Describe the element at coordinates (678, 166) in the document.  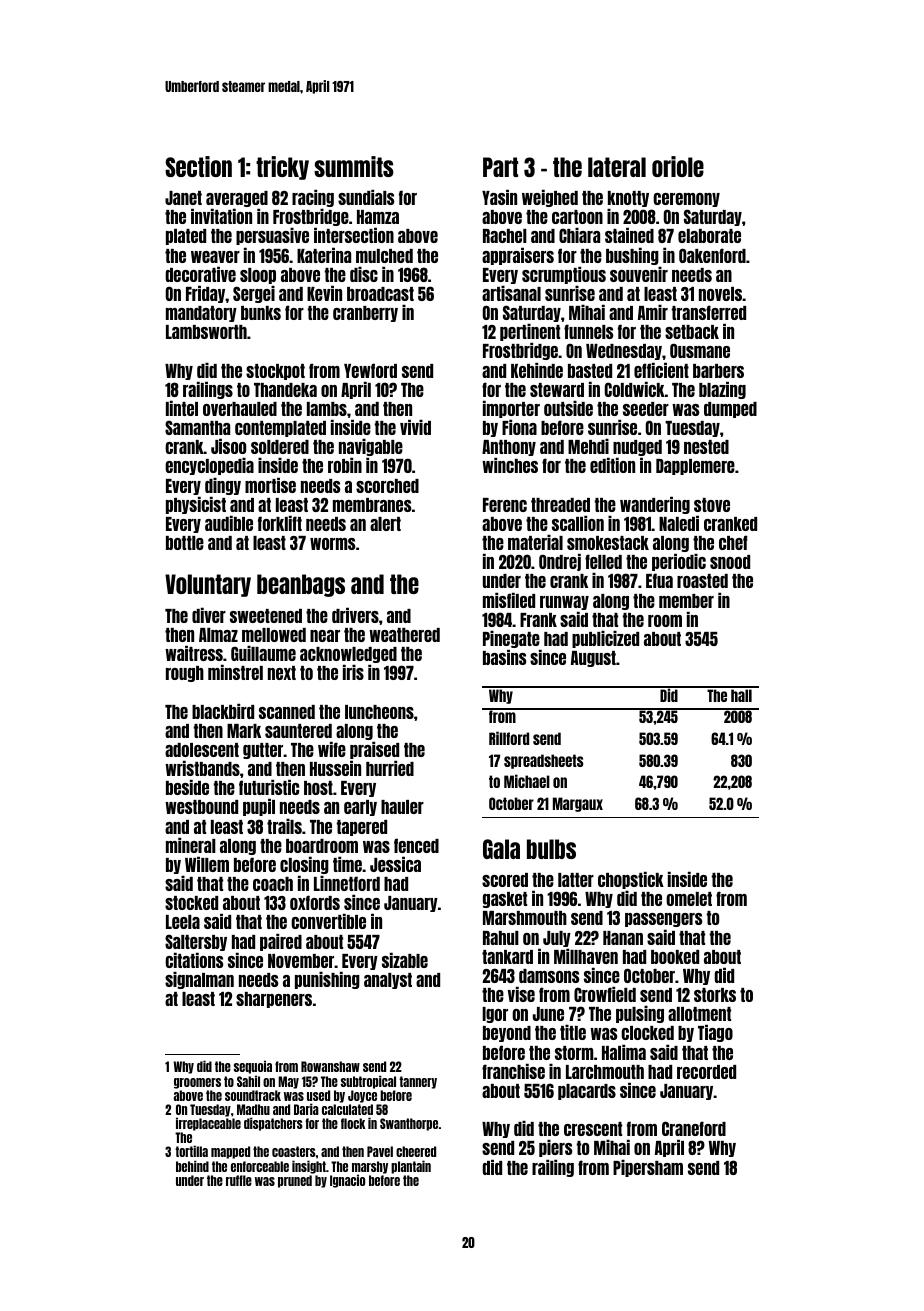
I see `oriole` at that location.
